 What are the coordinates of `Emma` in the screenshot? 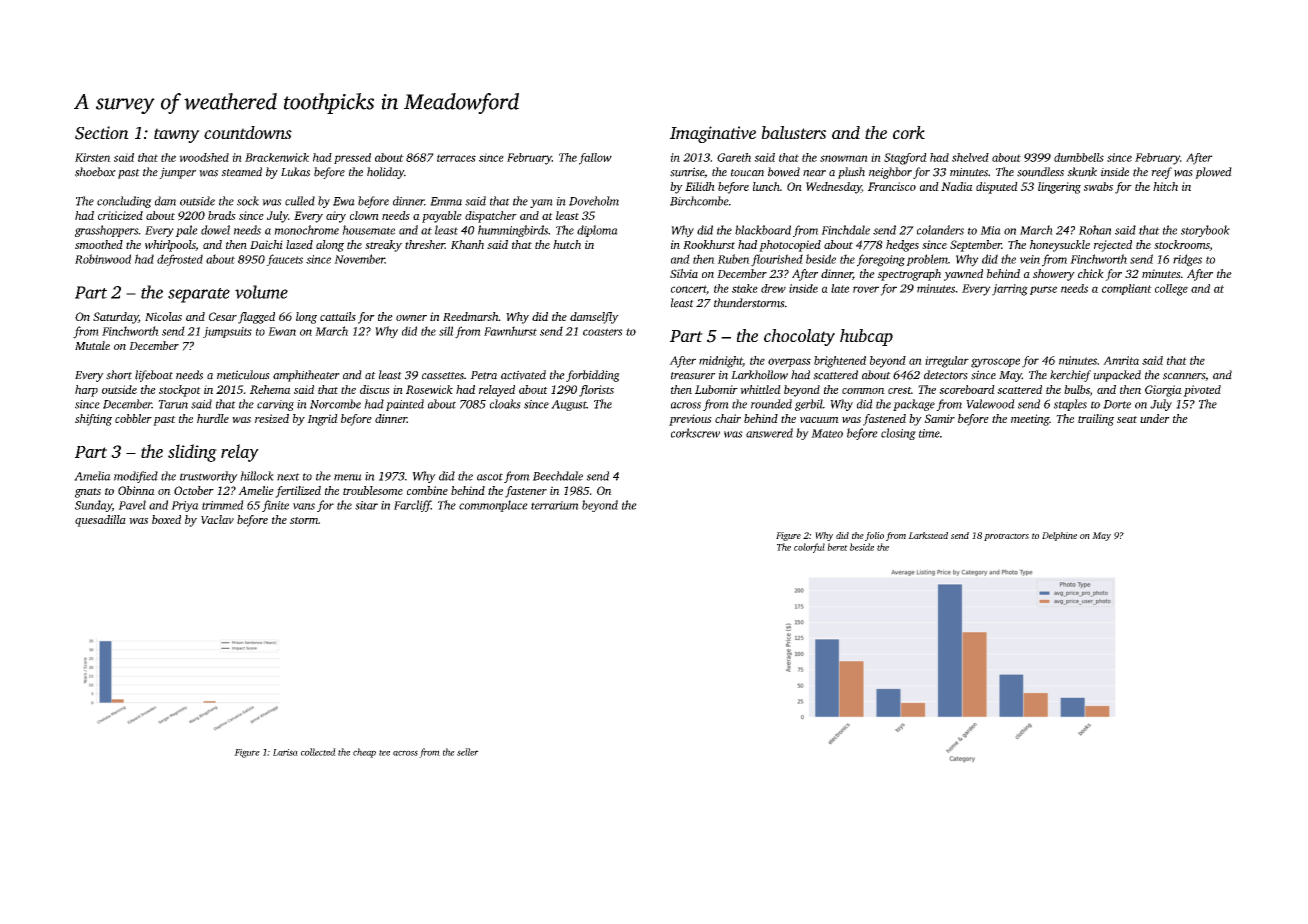 It's located at (446, 201).
